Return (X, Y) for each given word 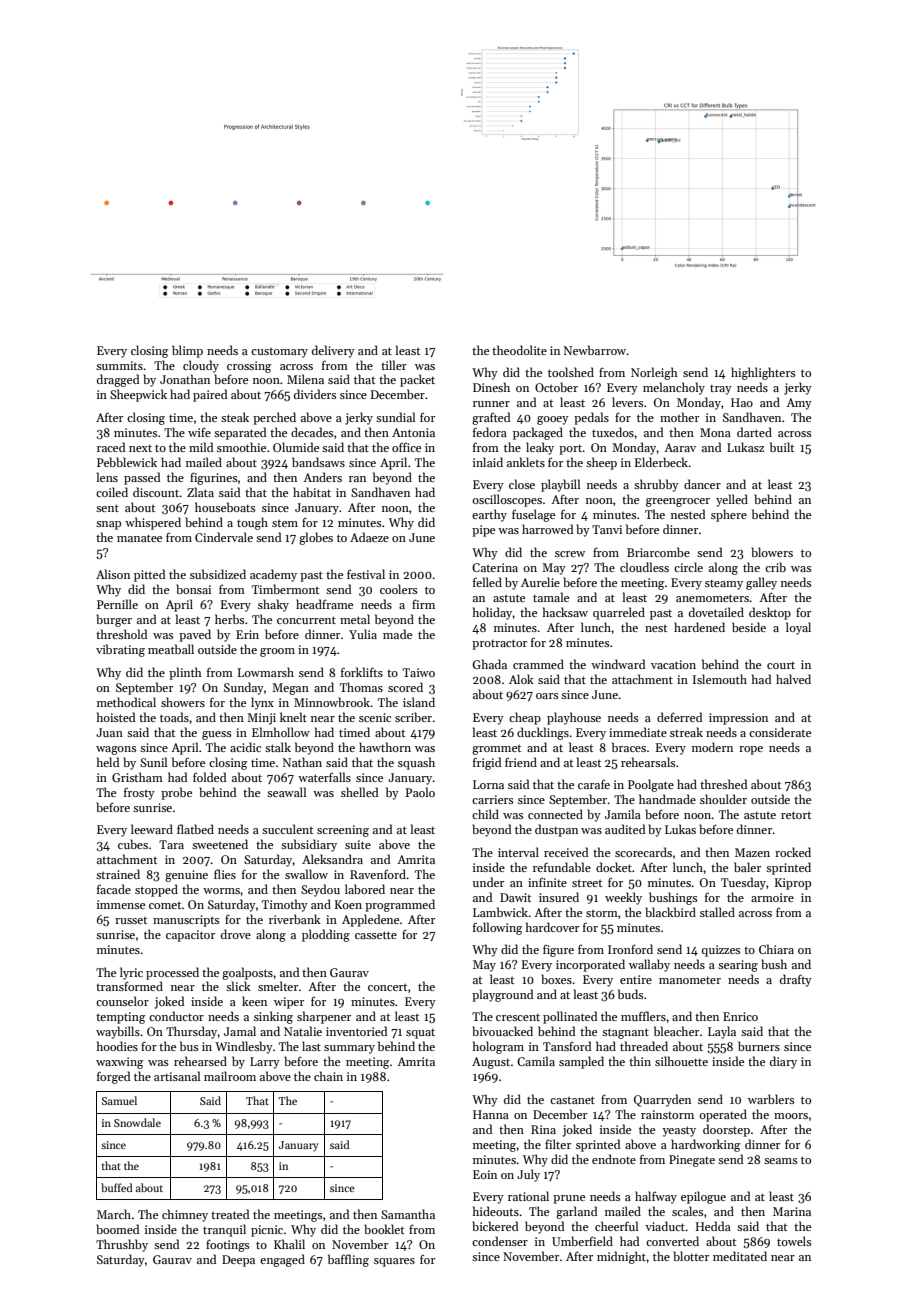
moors (791, 1116)
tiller (394, 365)
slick (238, 986)
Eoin (485, 1174)
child (485, 814)
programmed (400, 905)
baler (747, 867)
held (108, 762)
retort (796, 815)
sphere (729, 515)
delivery (333, 351)
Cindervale (224, 537)
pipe (483, 531)
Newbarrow (595, 350)
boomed (117, 1229)
